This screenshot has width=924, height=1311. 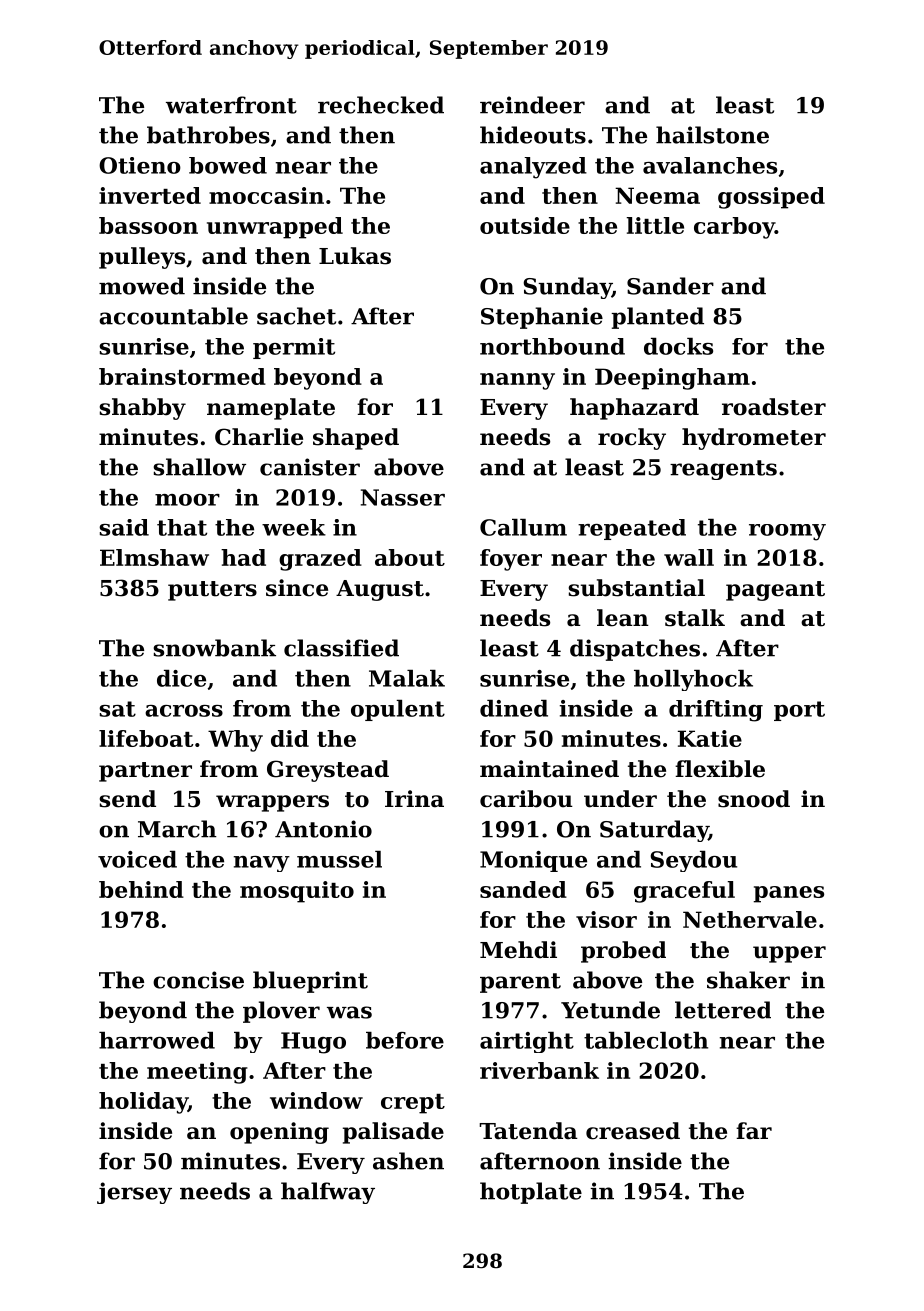 What do you see at coordinates (143, 1103) in the screenshot?
I see `holiday` at bounding box center [143, 1103].
